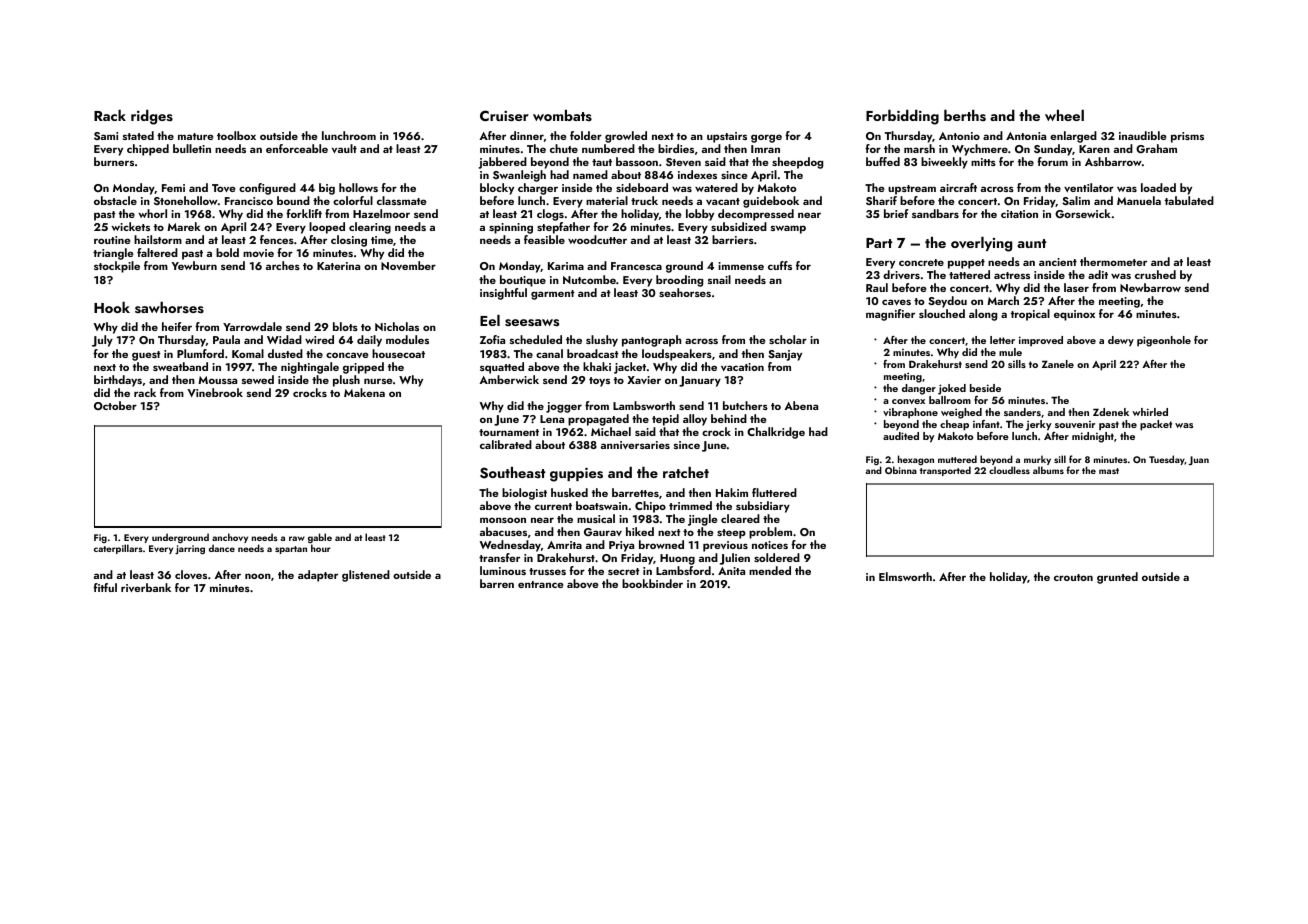 This image has height=924, width=1308. I want to click on Lambsworth, so click(644, 405).
